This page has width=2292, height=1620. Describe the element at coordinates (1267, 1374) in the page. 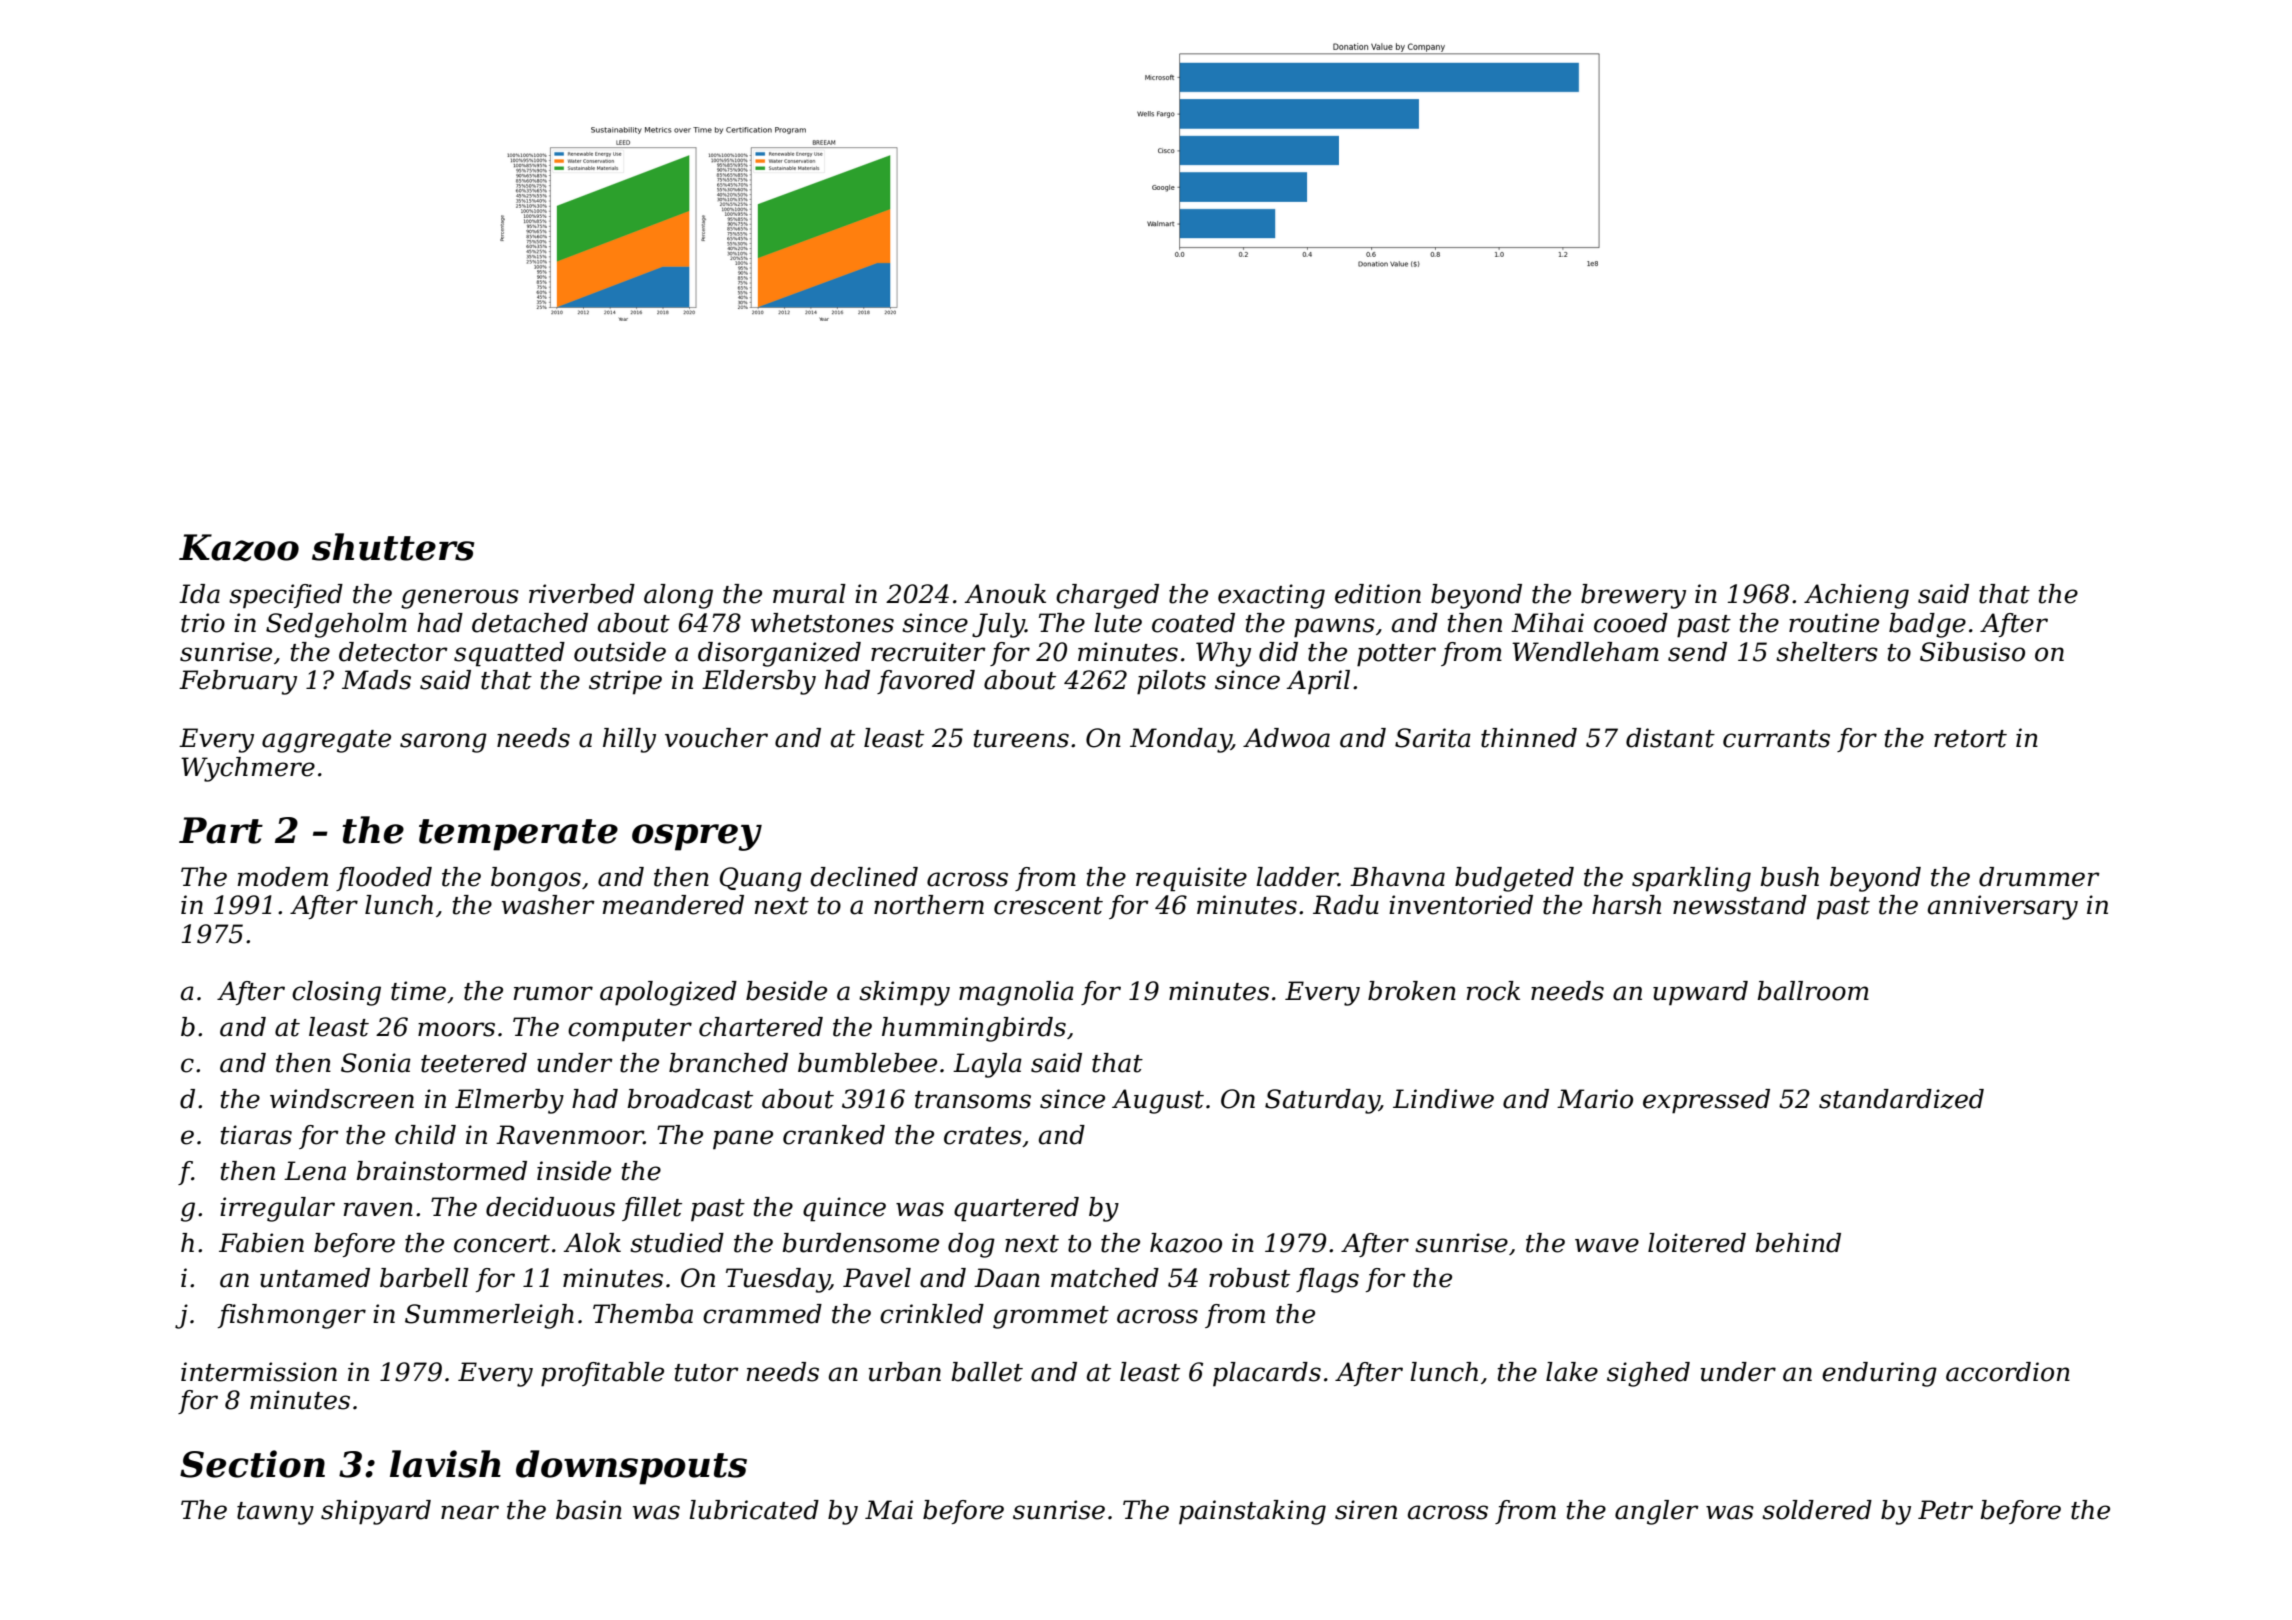

I see `placards` at that location.
